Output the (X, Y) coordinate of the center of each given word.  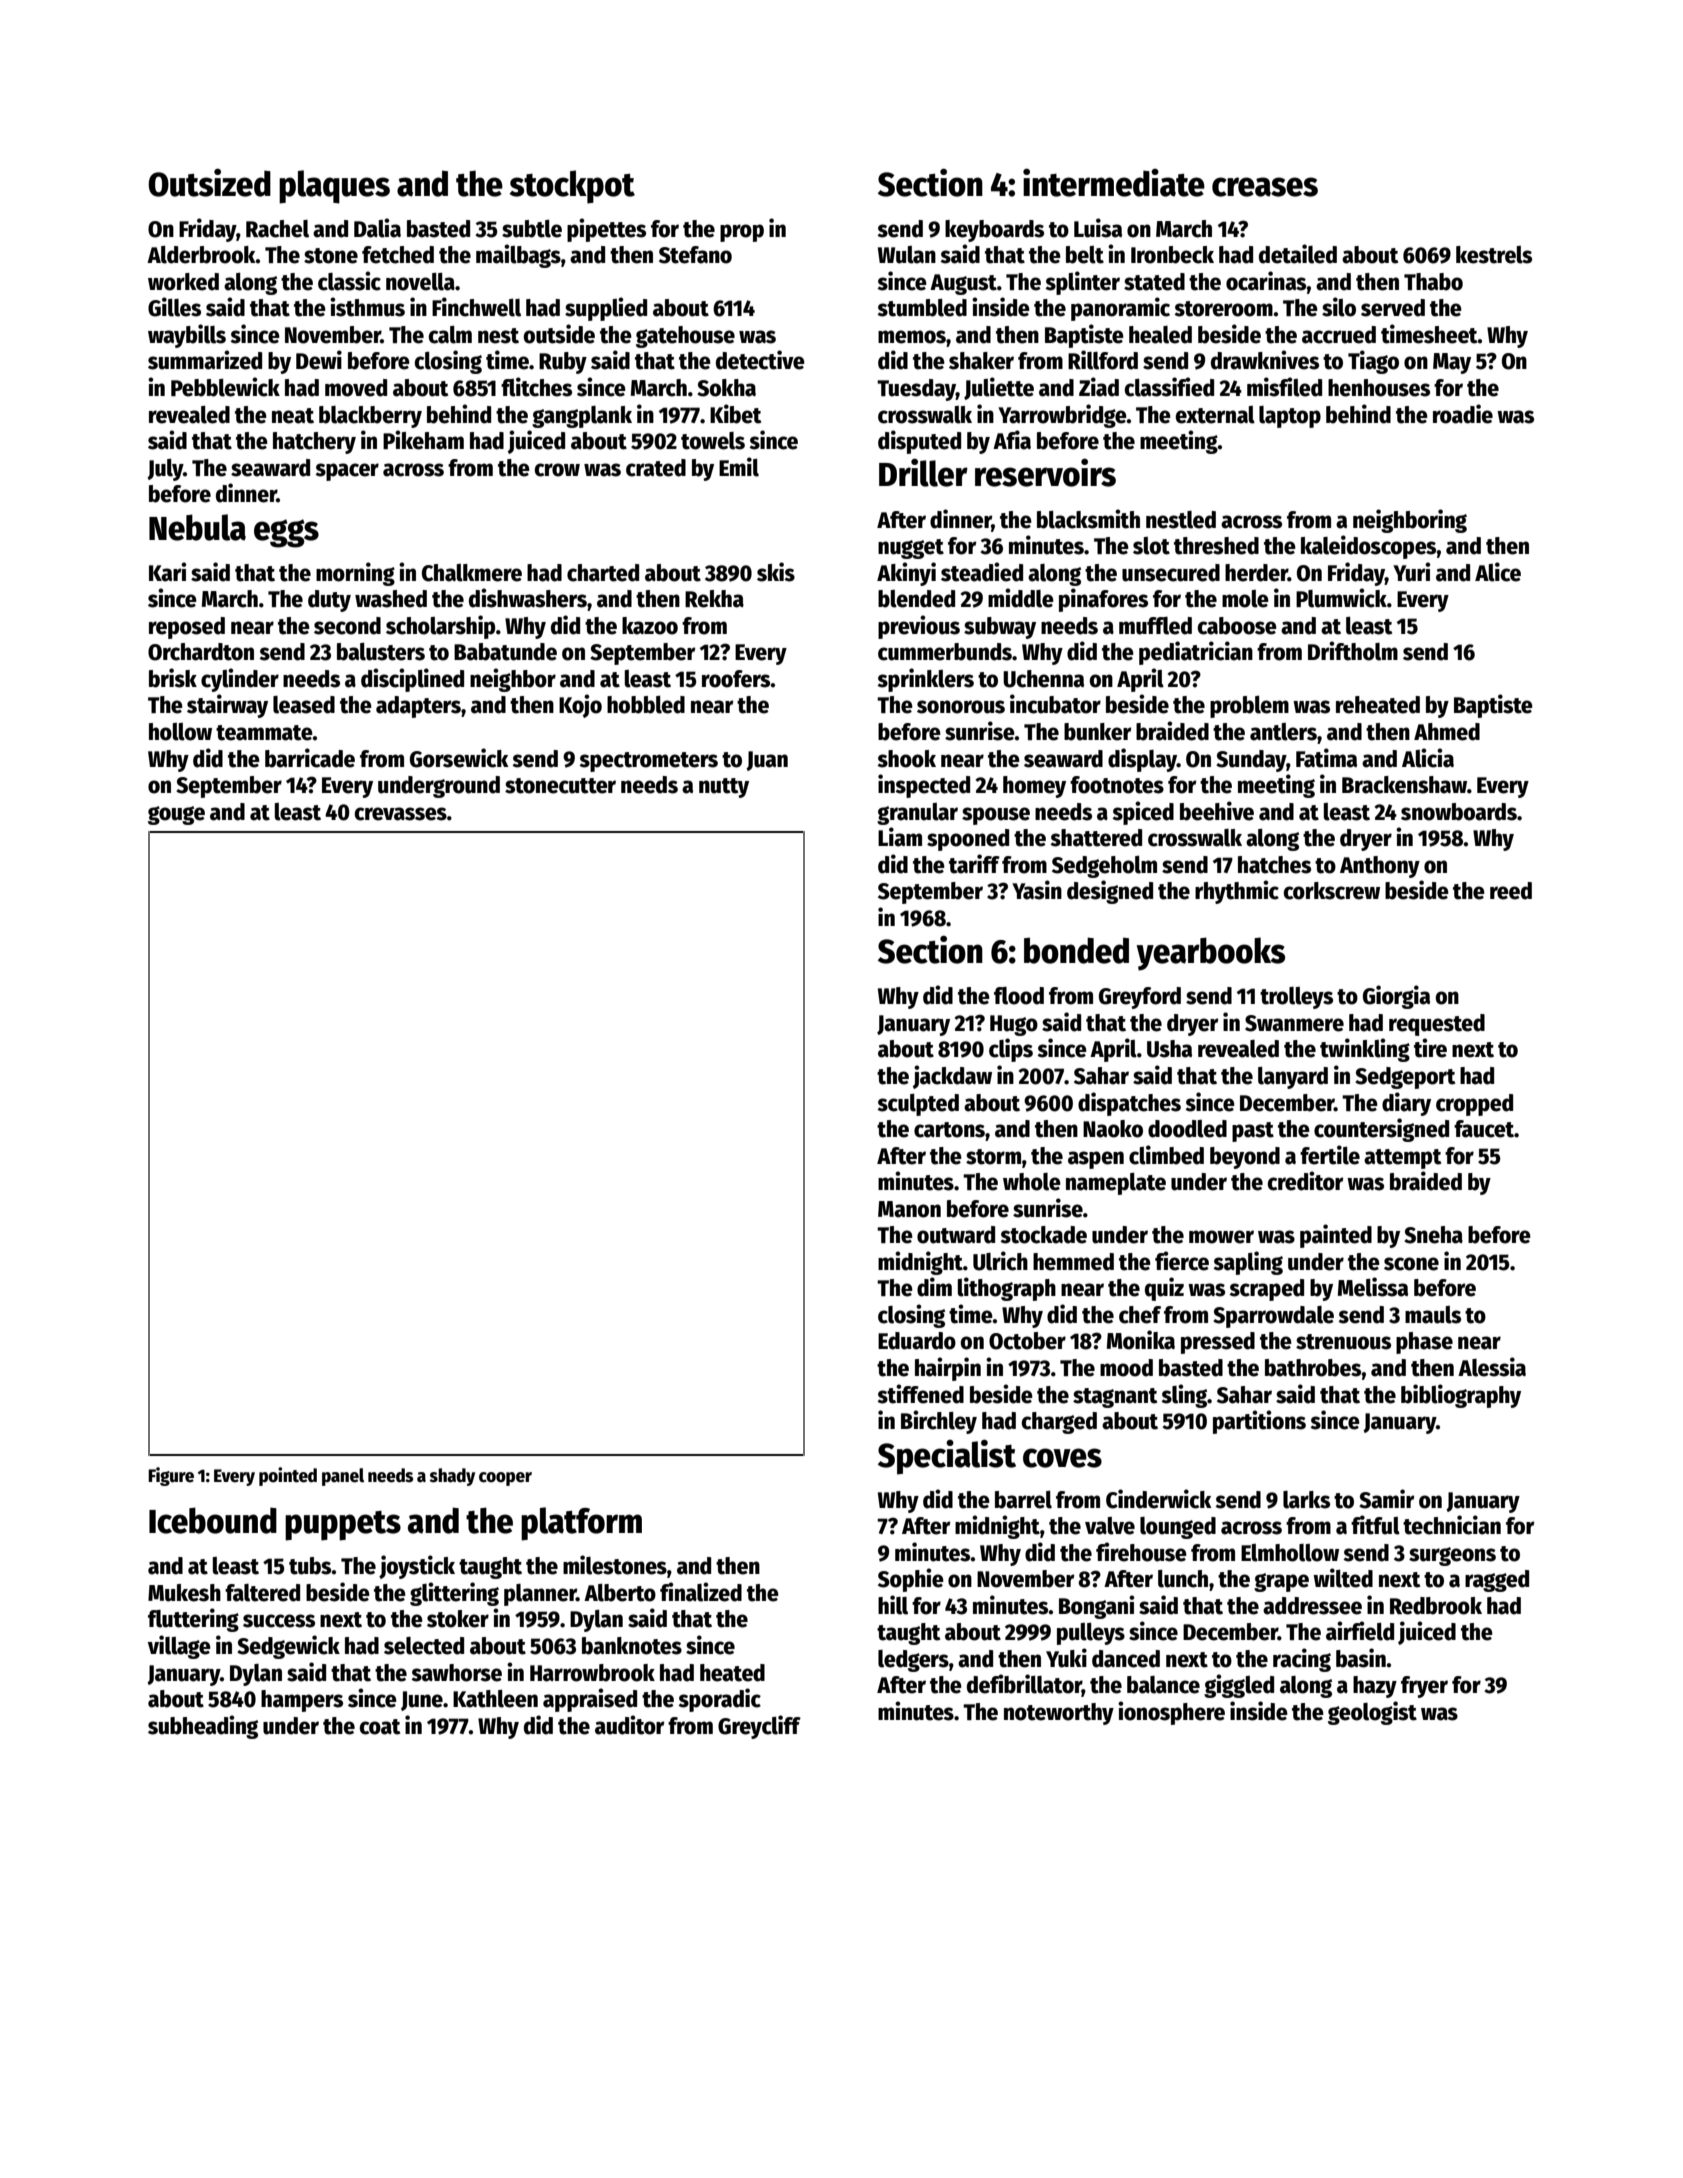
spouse (996, 816)
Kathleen (495, 1699)
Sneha (1433, 1235)
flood (1019, 996)
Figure (171, 1476)
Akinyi (906, 574)
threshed (1216, 546)
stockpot (572, 187)
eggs (286, 533)
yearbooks (1210, 954)
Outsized (209, 182)
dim (934, 1287)
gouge (176, 815)
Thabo (1433, 282)
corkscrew (1331, 891)
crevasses (400, 814)
